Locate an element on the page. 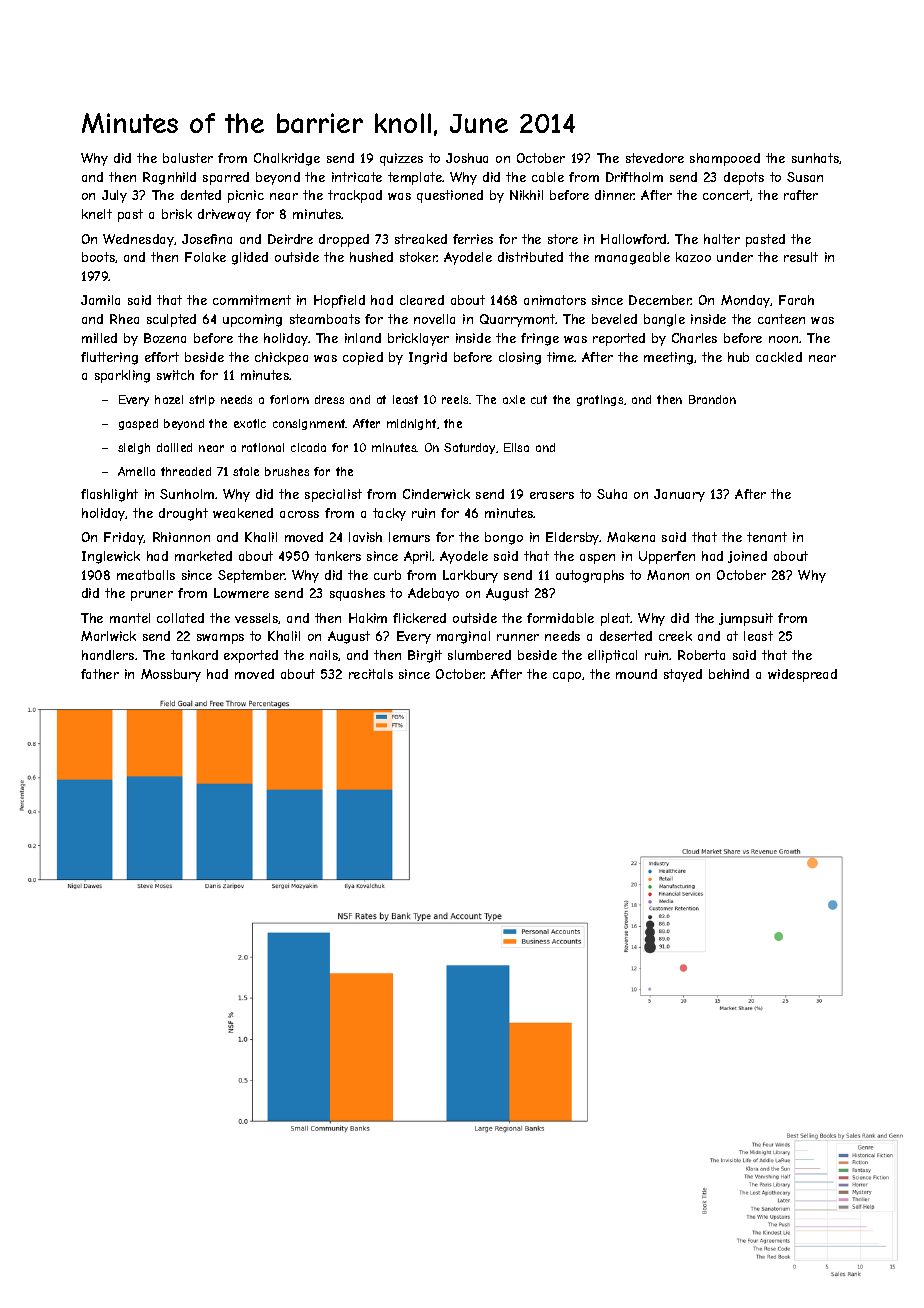 The width and height of the document is (924, 1308). forlorn is located at coordinates (289, 399).
